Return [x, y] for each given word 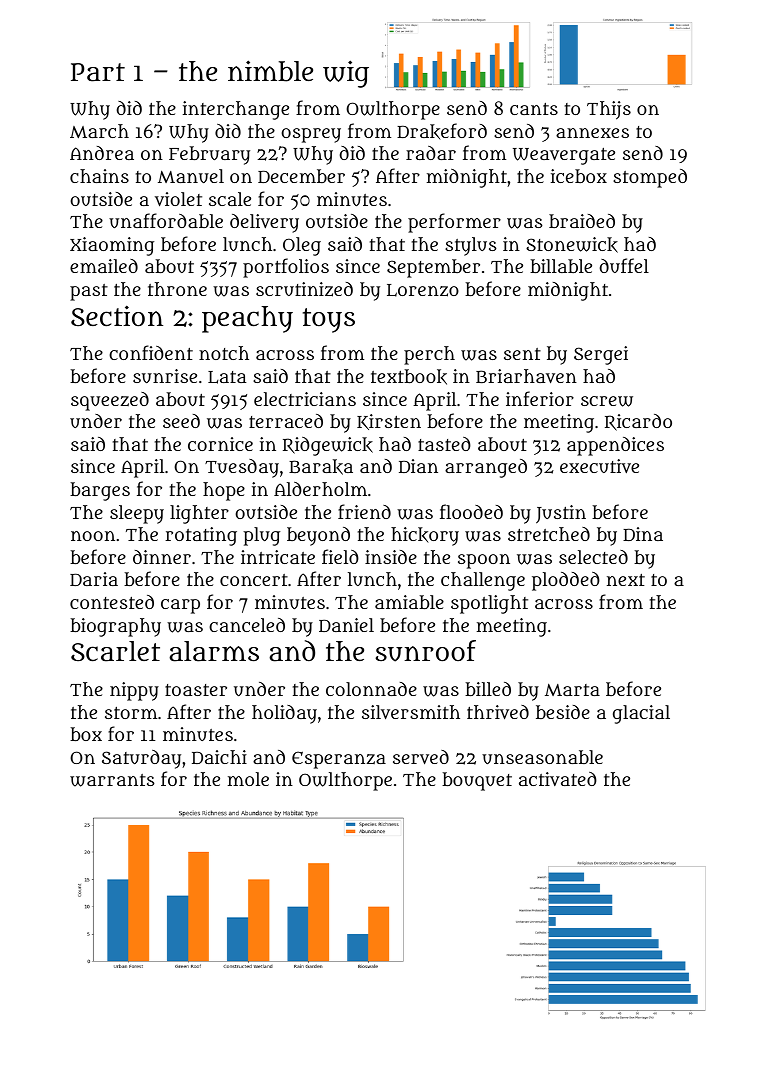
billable [561, 266]
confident [151, 352]
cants [534, 109]
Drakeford [442, 131]
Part [98, 72]
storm [131, 713]
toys [329, 320]
